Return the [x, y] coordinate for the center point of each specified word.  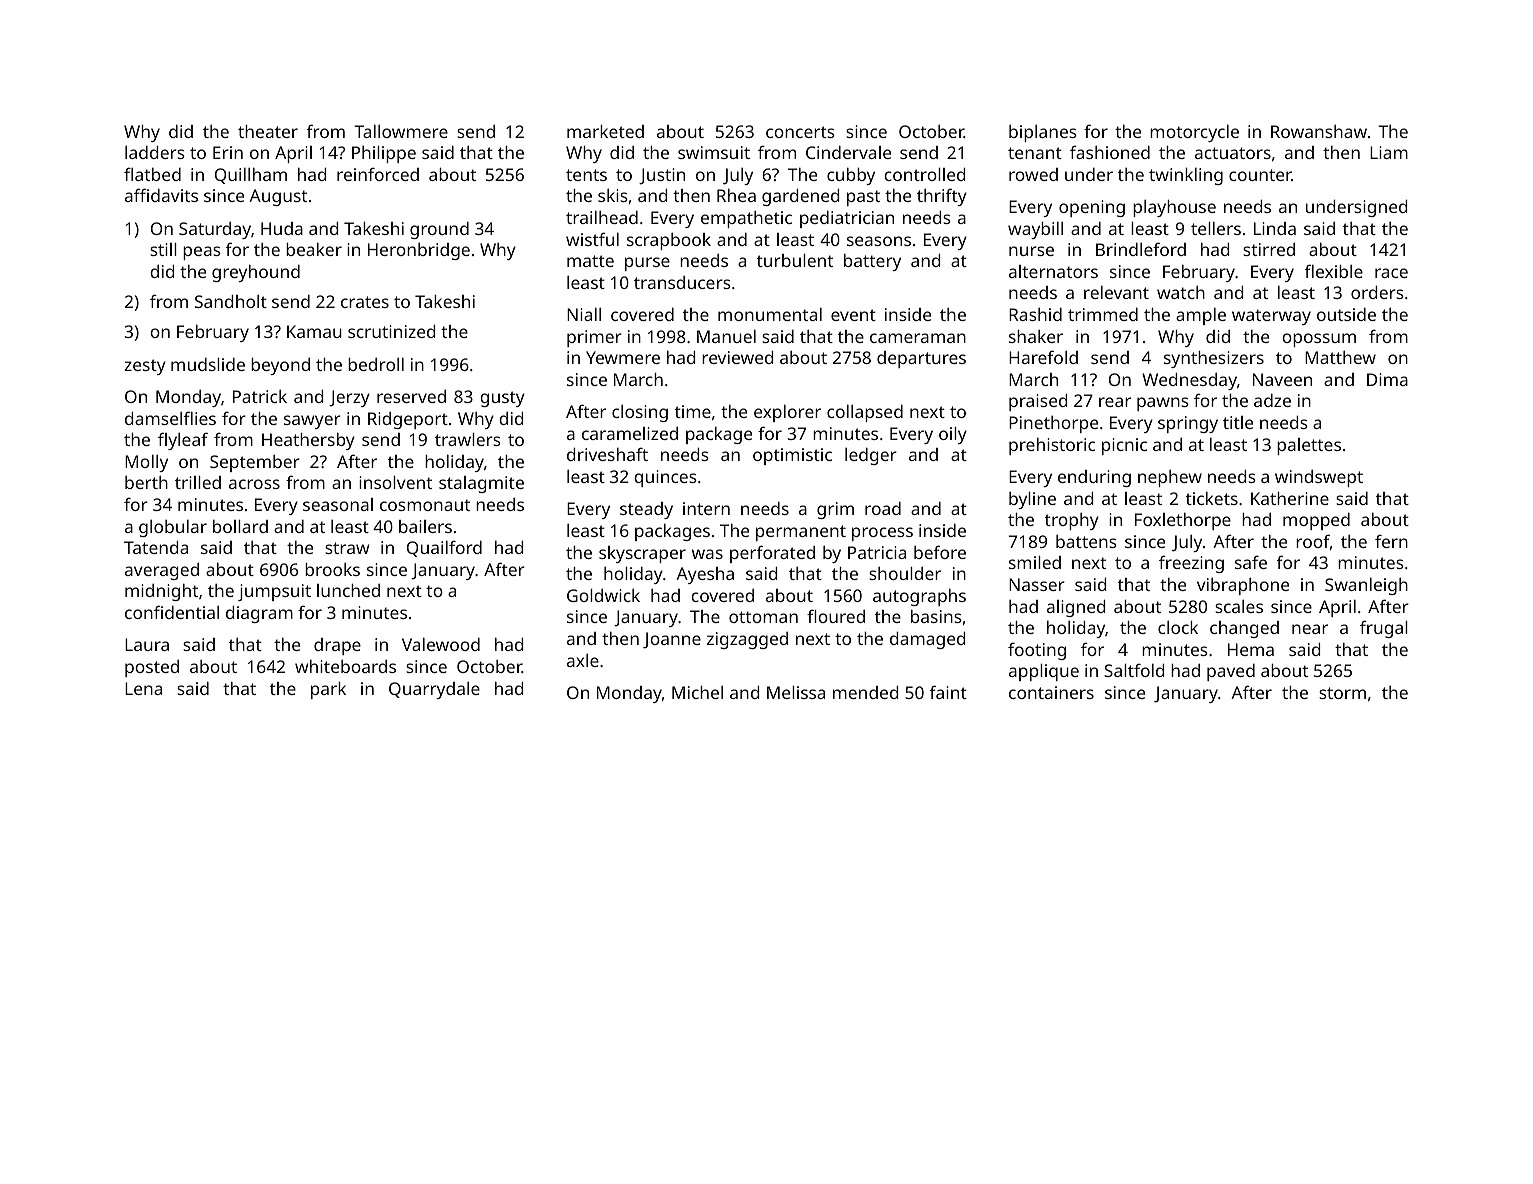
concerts [800, 132]
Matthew [1340, 357]
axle [583, 660]
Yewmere [623, 357]
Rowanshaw [1319, 131]
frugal [1384, 629]
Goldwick [603, 595]
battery [872, 262]
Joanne [672, 640]
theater [268, 131]
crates [365, 302]
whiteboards [345, 666]
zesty [145, 367]
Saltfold [1134, 670]
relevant [1116, 292]
